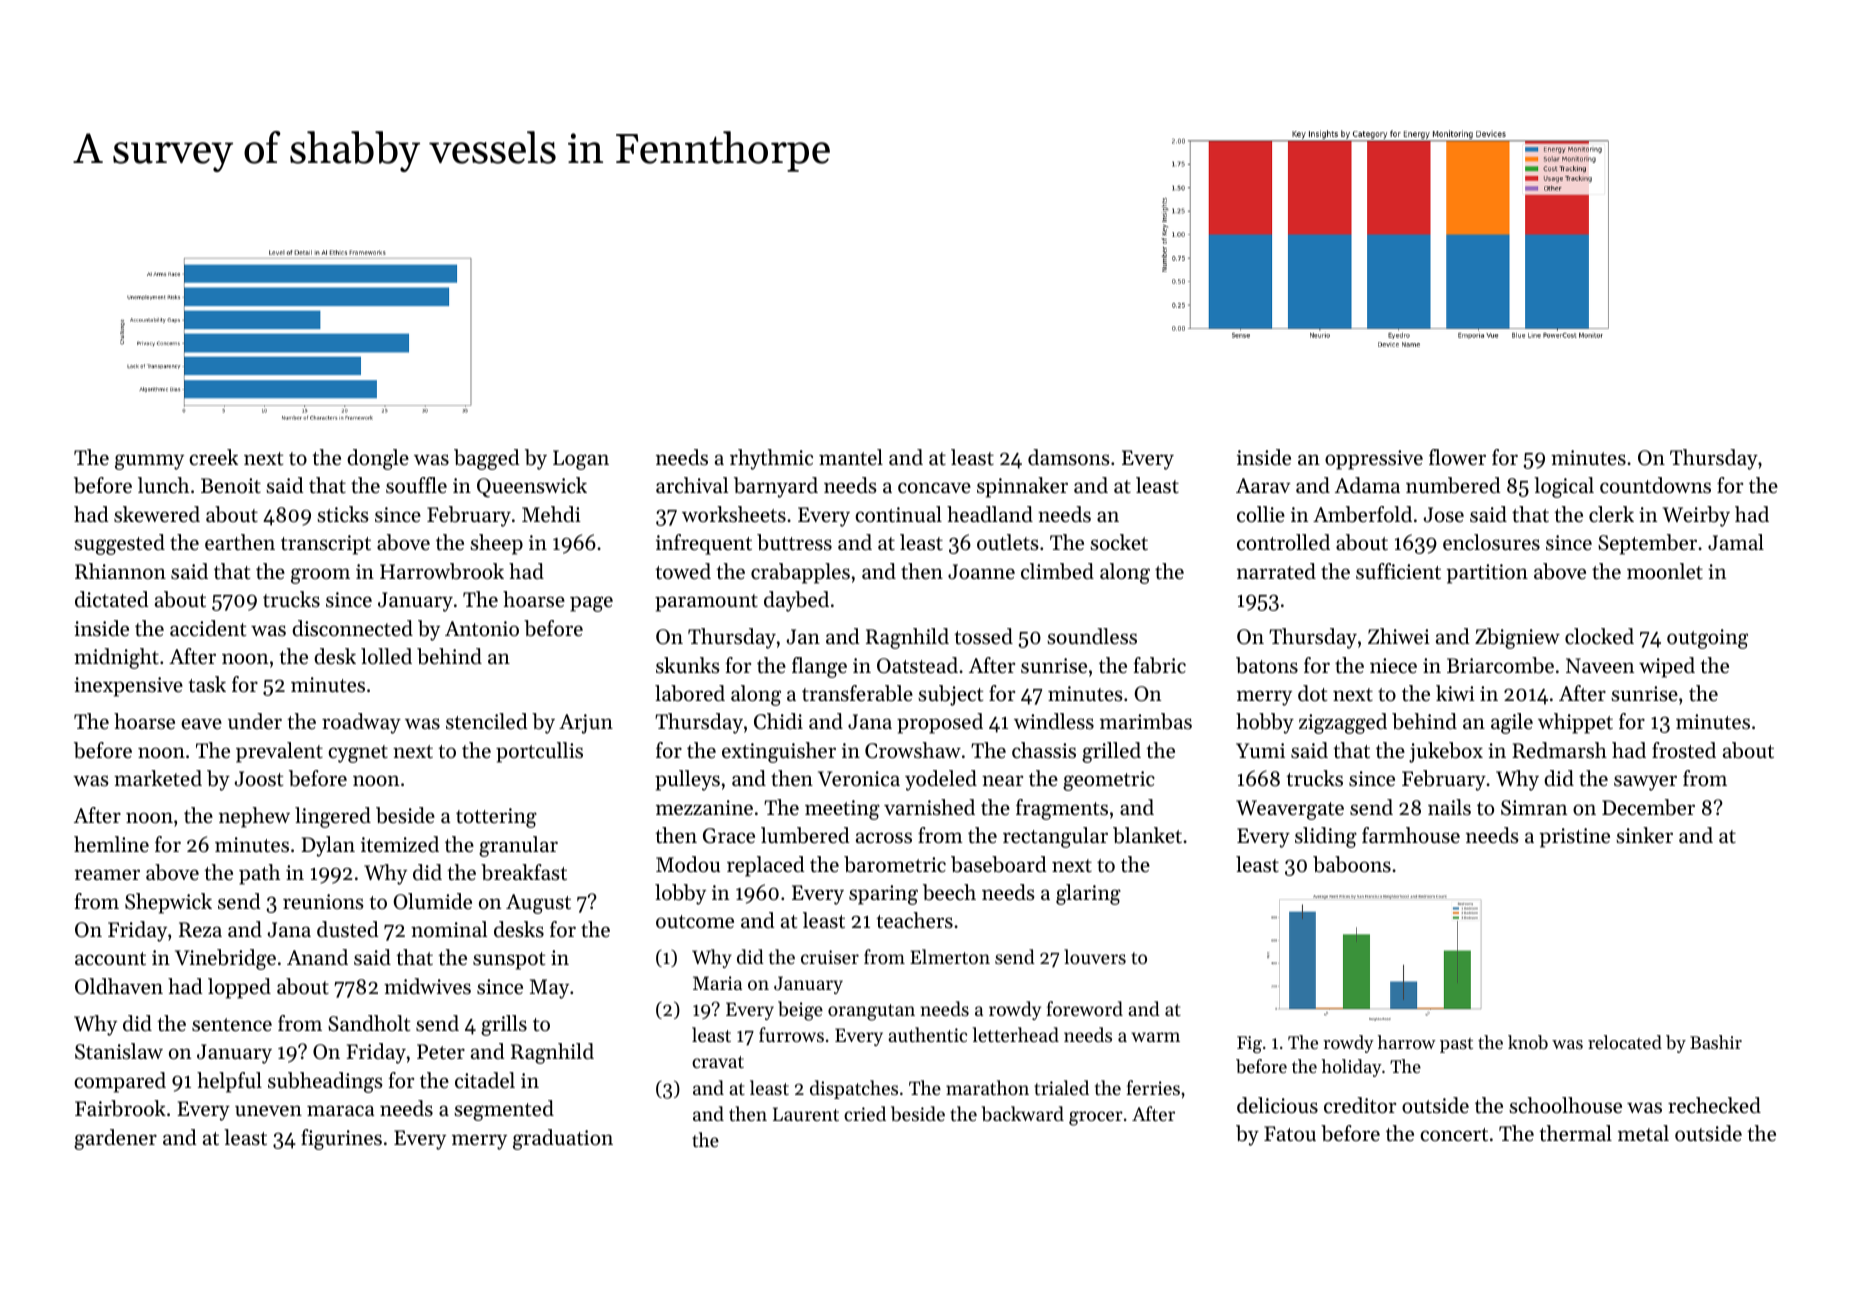 The width and height of the page is (1853, 1310). I want to click on reamer, so click(107, 875).
